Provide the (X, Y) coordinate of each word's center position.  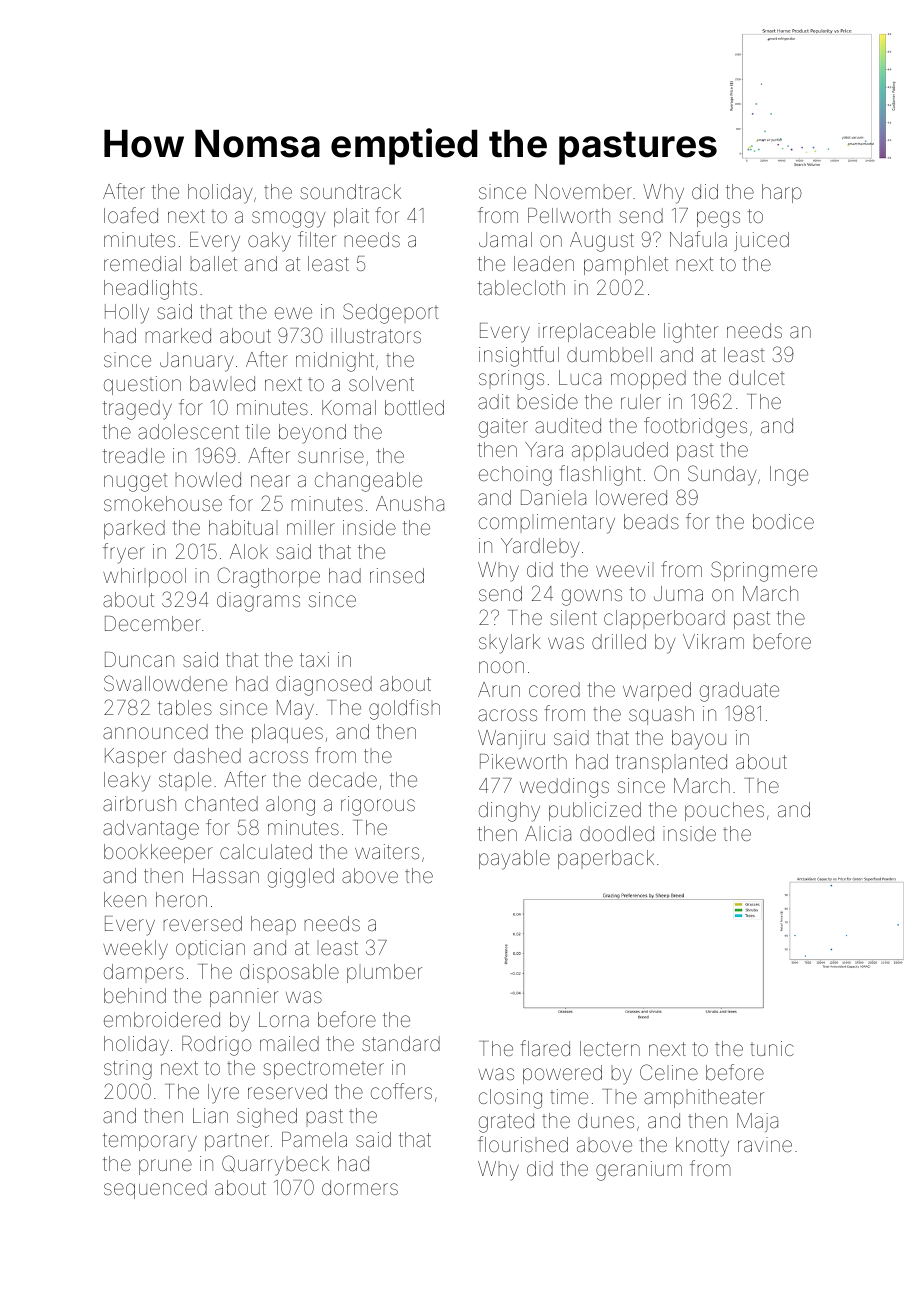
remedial (142, 263)
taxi (314, 659)
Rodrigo (216, 1046)
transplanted (671, 763)
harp (782, 193)
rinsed (397, 575)
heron (181, 899)
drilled (619, 641)
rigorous (378, 806)
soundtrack (350, 191)
